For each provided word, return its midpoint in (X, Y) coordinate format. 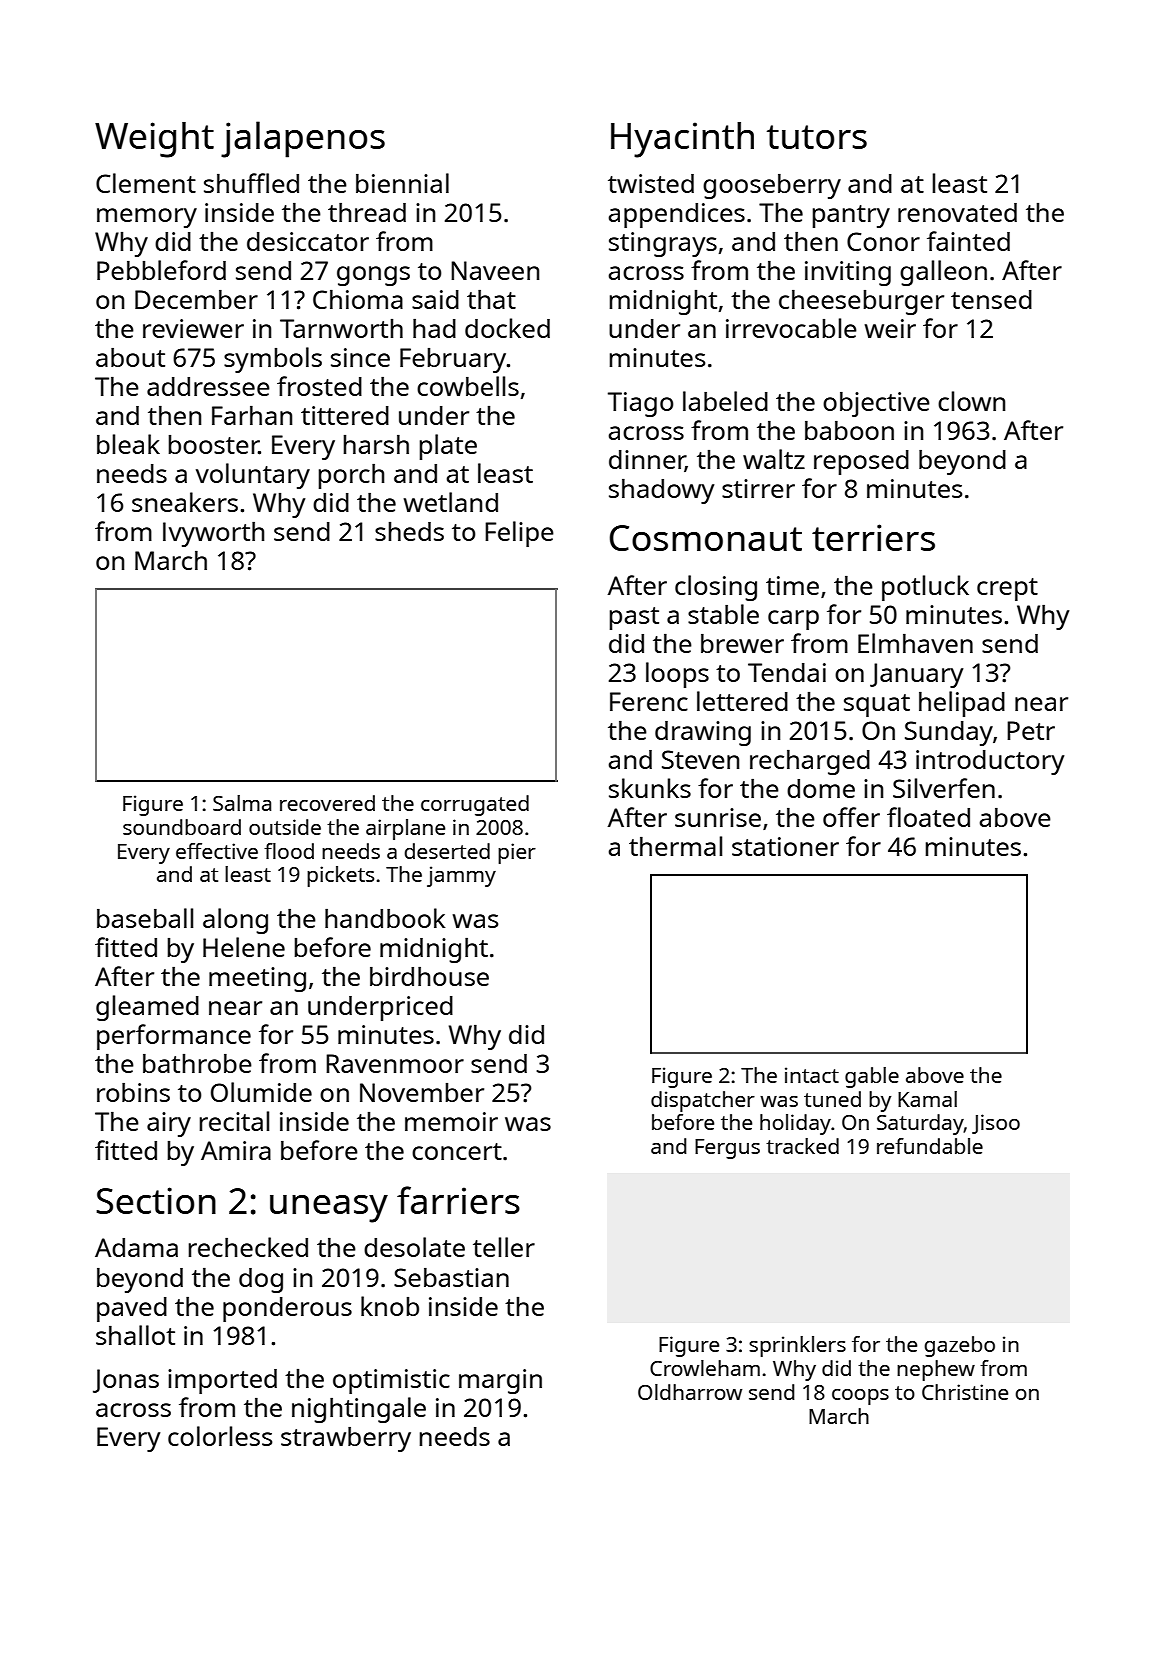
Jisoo (996, 1124)
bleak (128, 444)
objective (876, 404)
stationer (785, 846)
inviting (848, 273)
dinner (647, 460)
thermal (675, 846)
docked (507, 328)
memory (147, 218)
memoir (451, 1121)
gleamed (147, 1008)
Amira (236, 1150)
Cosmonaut (706, 538)
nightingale (359, 1410)
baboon (849, 430)
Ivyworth (213, 534)
